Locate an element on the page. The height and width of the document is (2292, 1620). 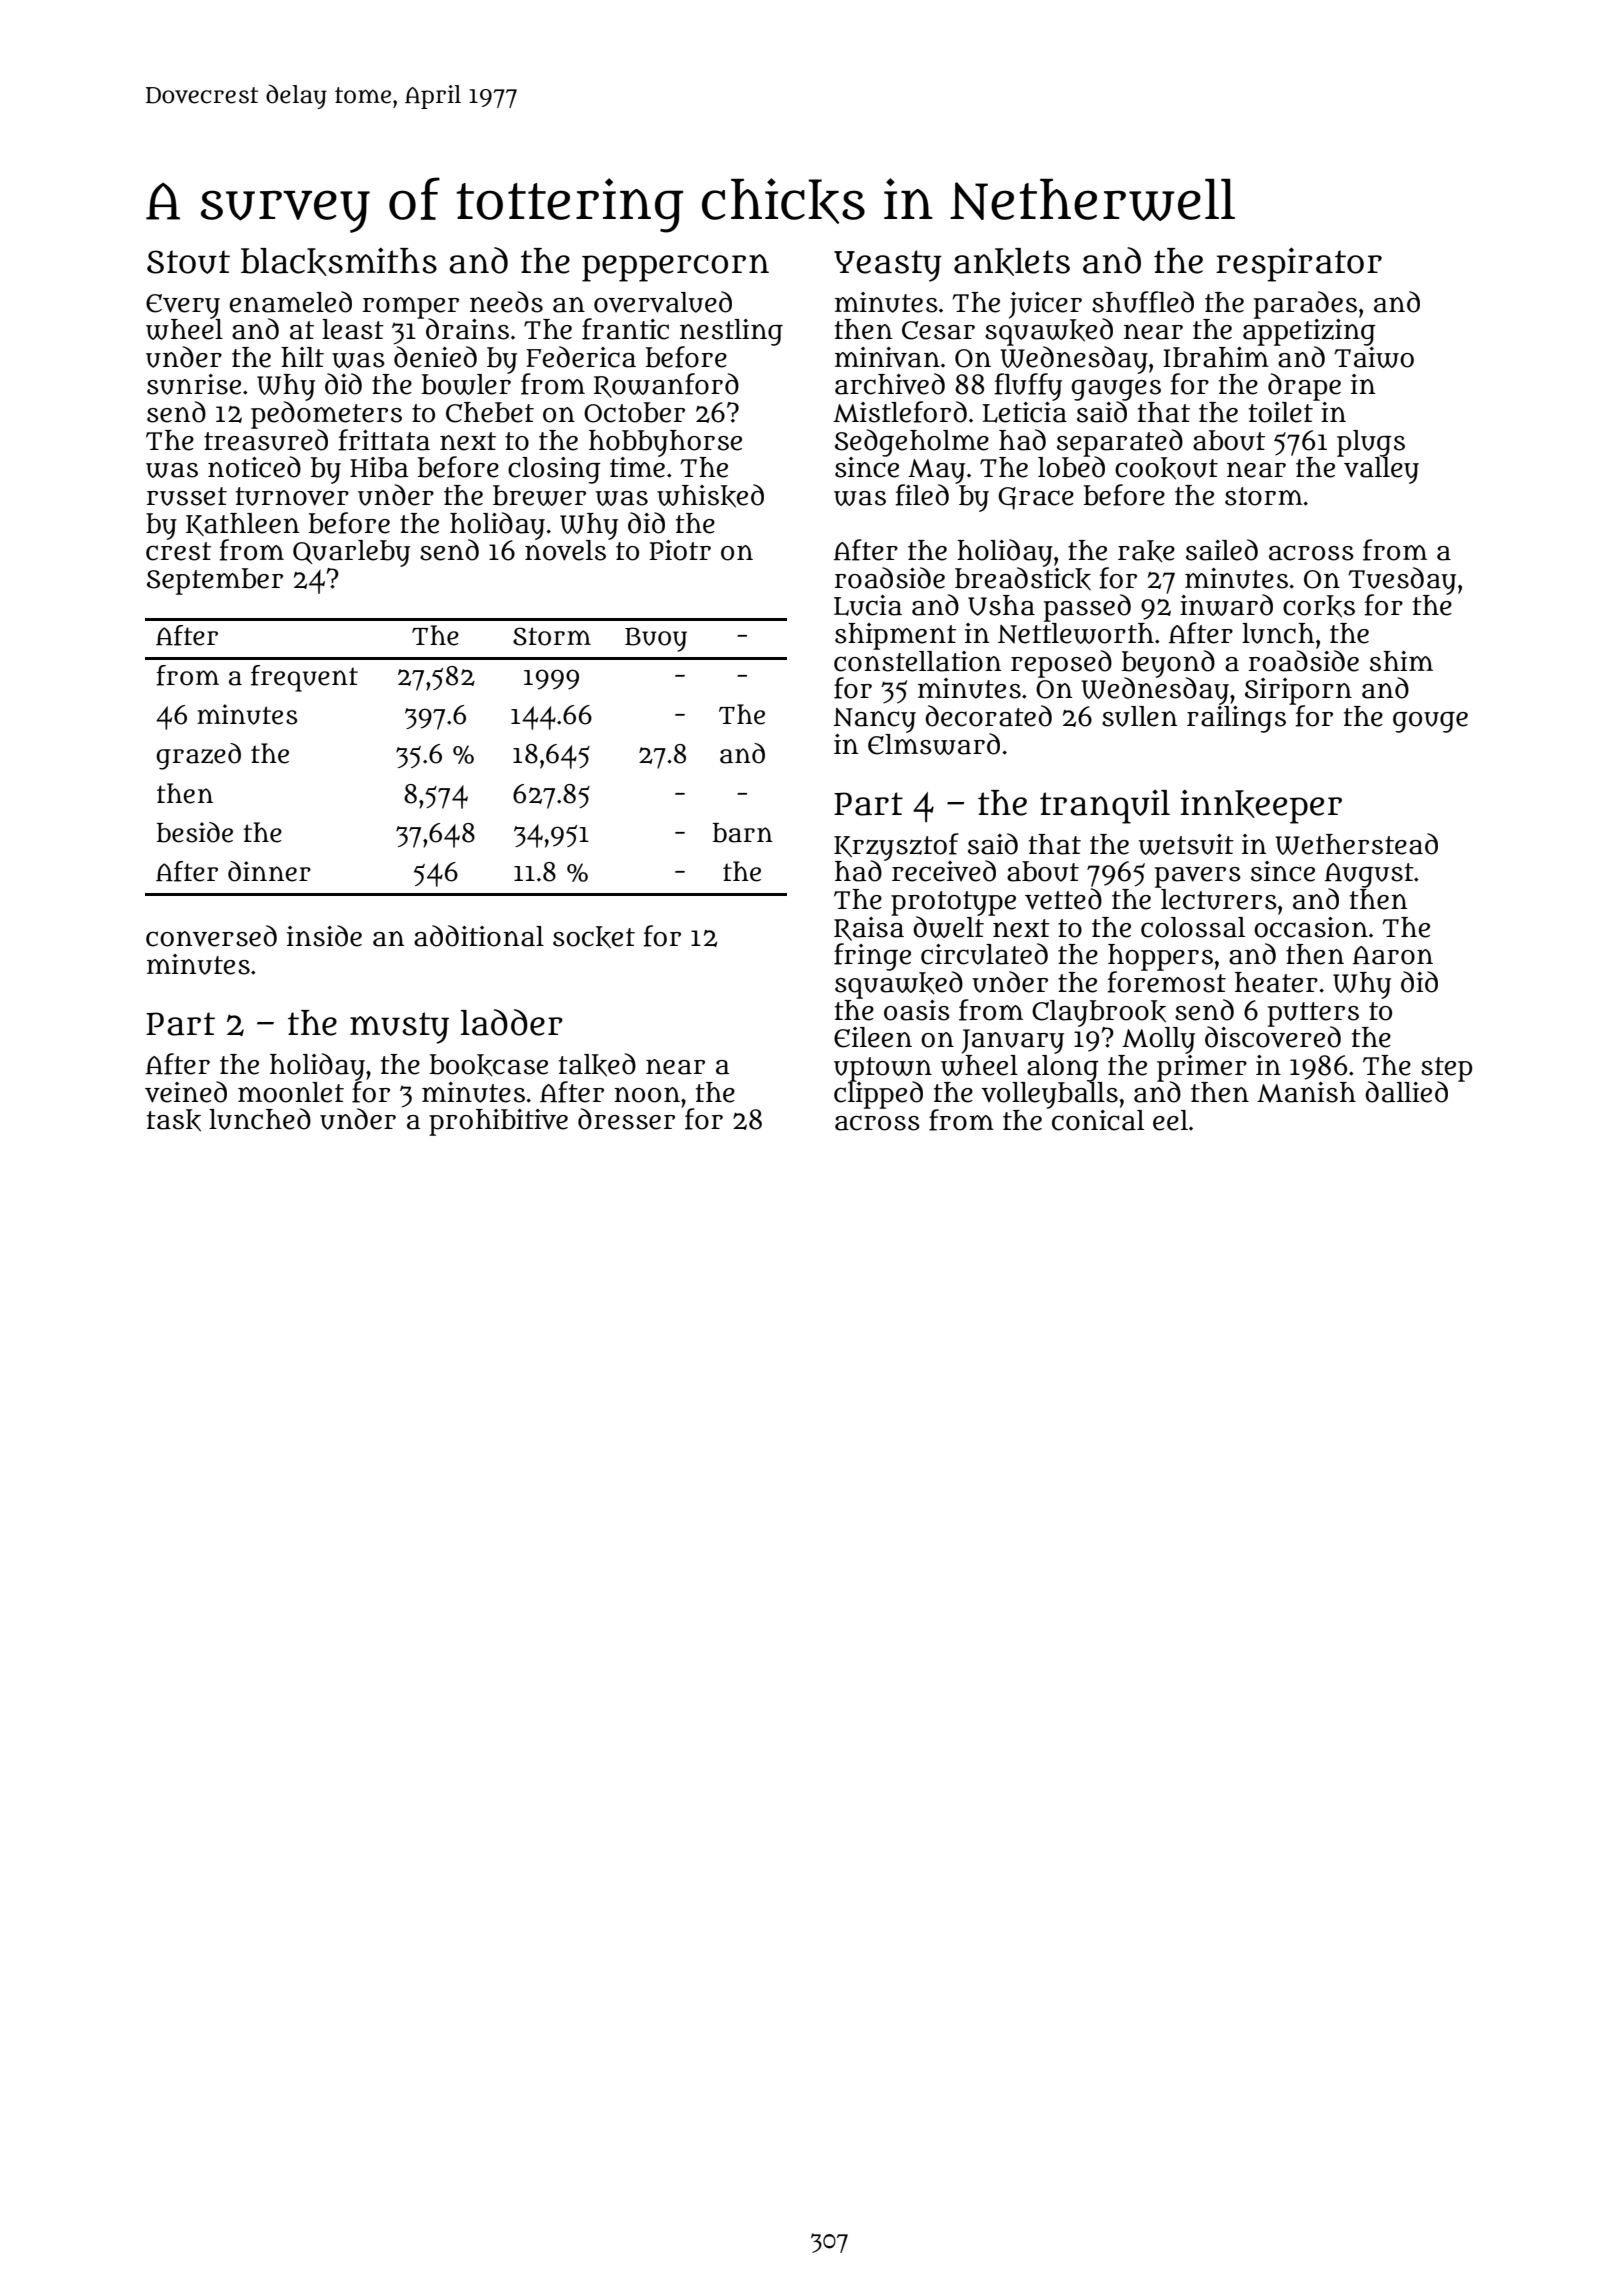
conical is located at coordinates (1098, 1120).
